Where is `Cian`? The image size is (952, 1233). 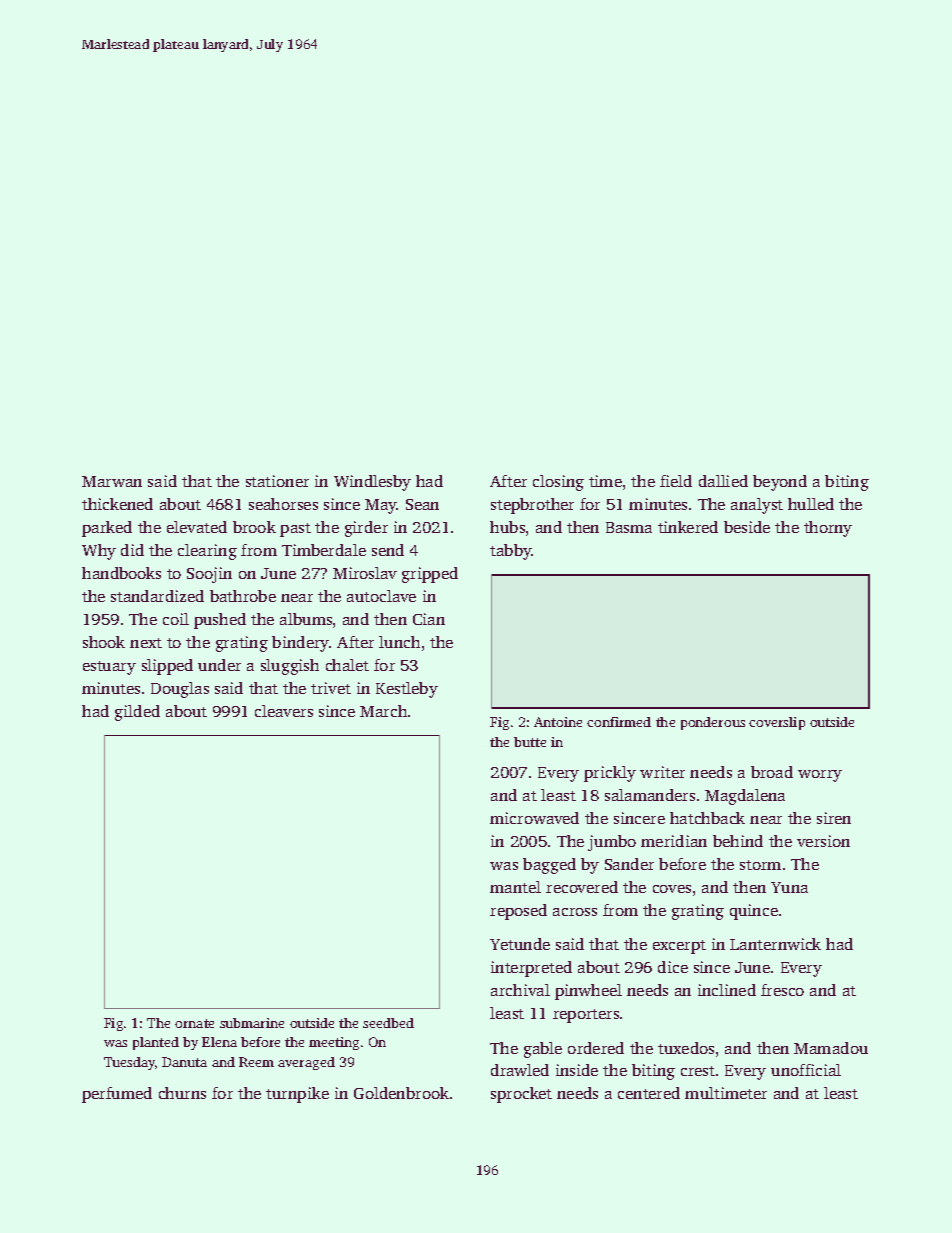 Cian is located at coordinates (429, 619).
